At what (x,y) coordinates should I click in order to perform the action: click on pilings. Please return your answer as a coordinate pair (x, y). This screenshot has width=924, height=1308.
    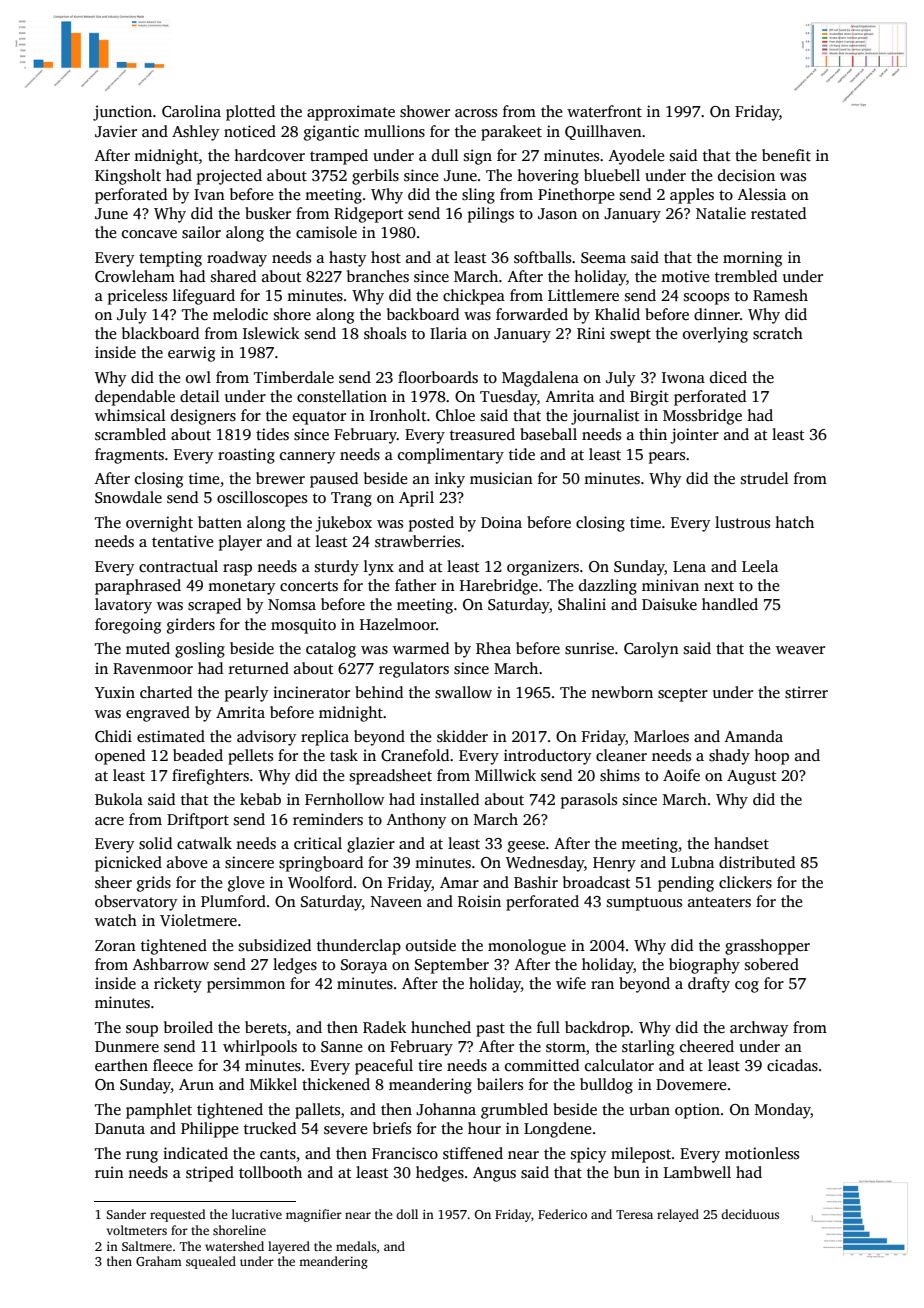
    Looking at the image, I should click on (491, 215).
